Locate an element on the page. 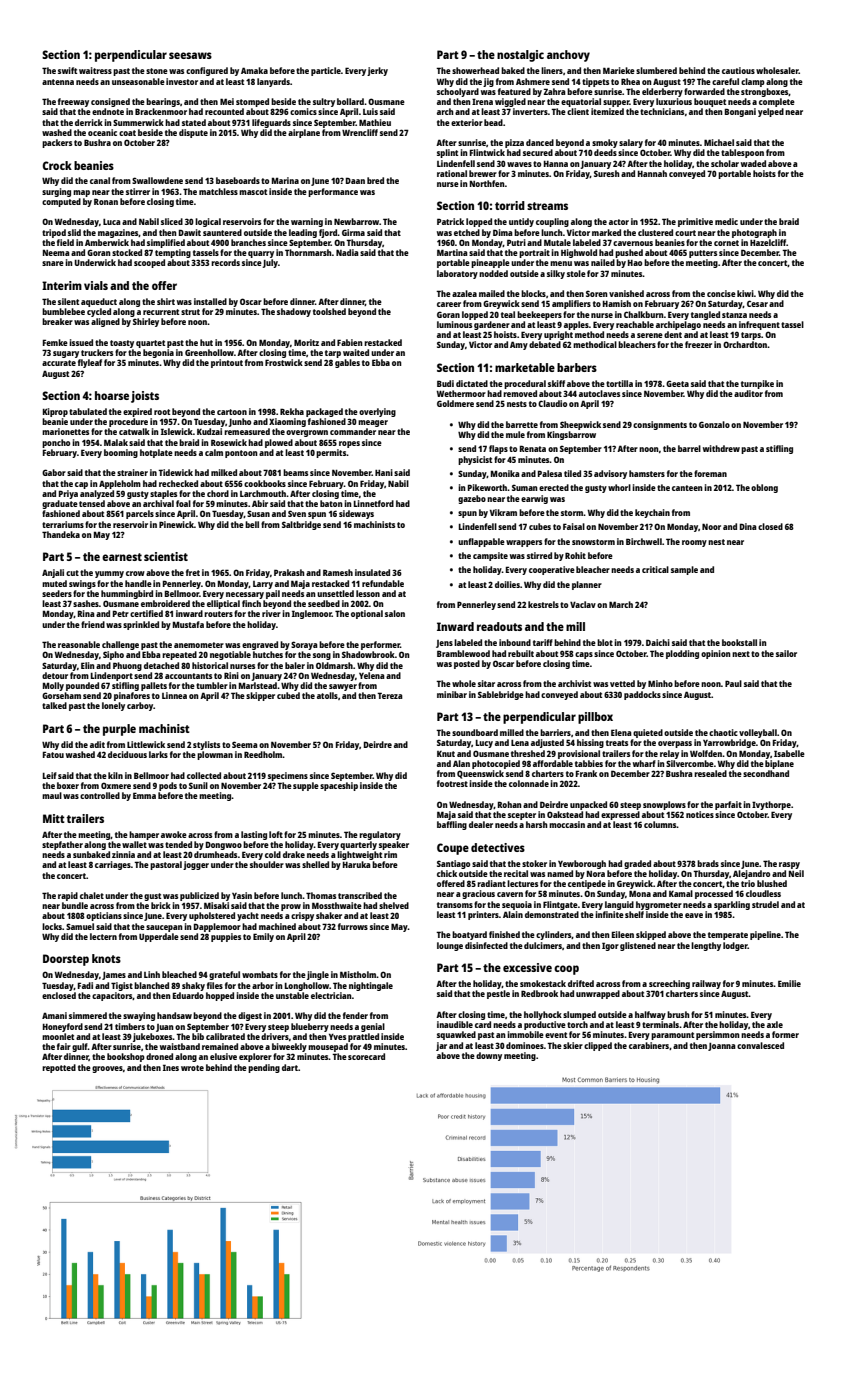  prattled is located at coordinates (363, 1037).
